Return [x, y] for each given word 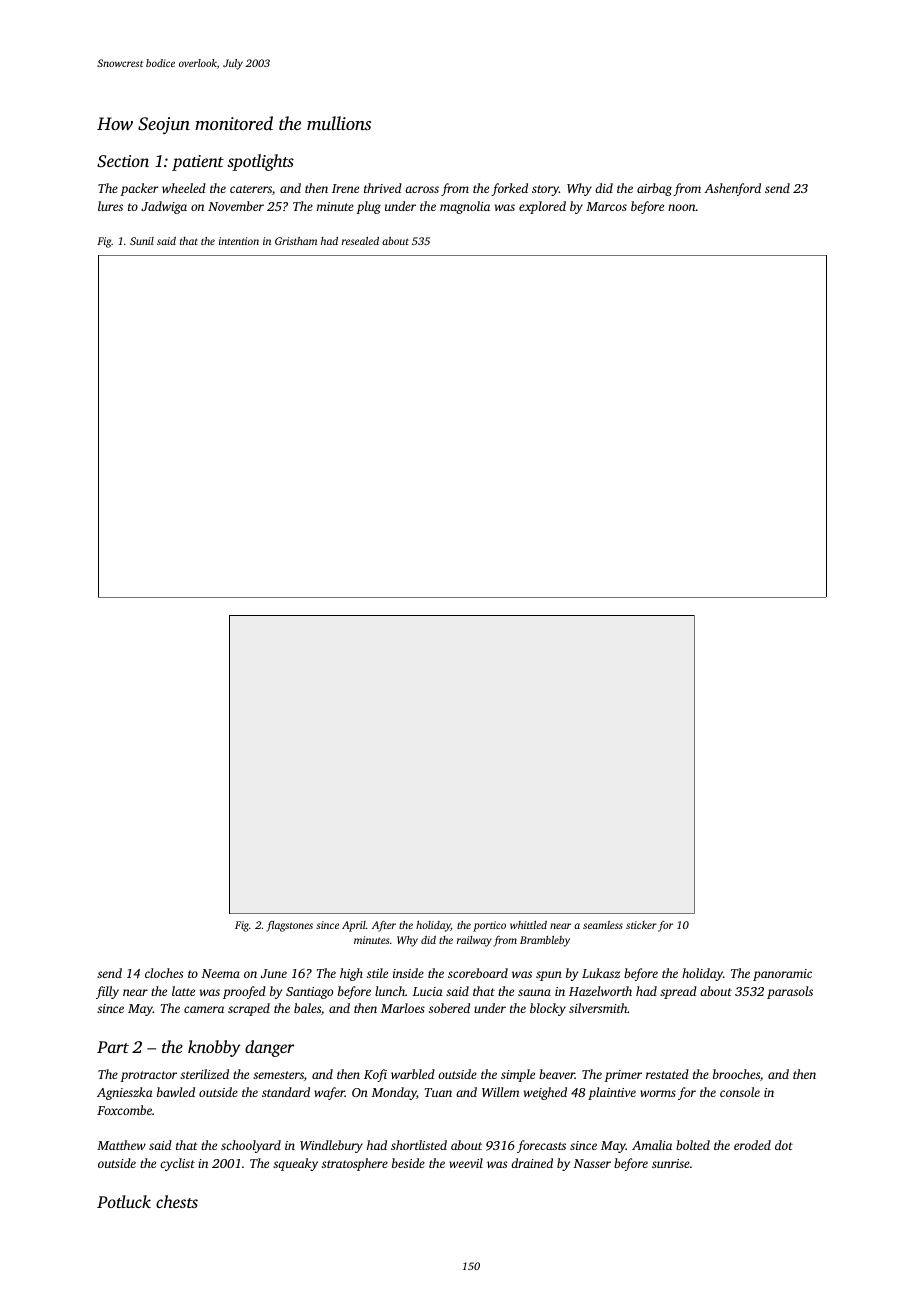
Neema [220, 973]
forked [509, 189]
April [354, 926]
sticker [641, 925]
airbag [654, 189]
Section [123, 161]
